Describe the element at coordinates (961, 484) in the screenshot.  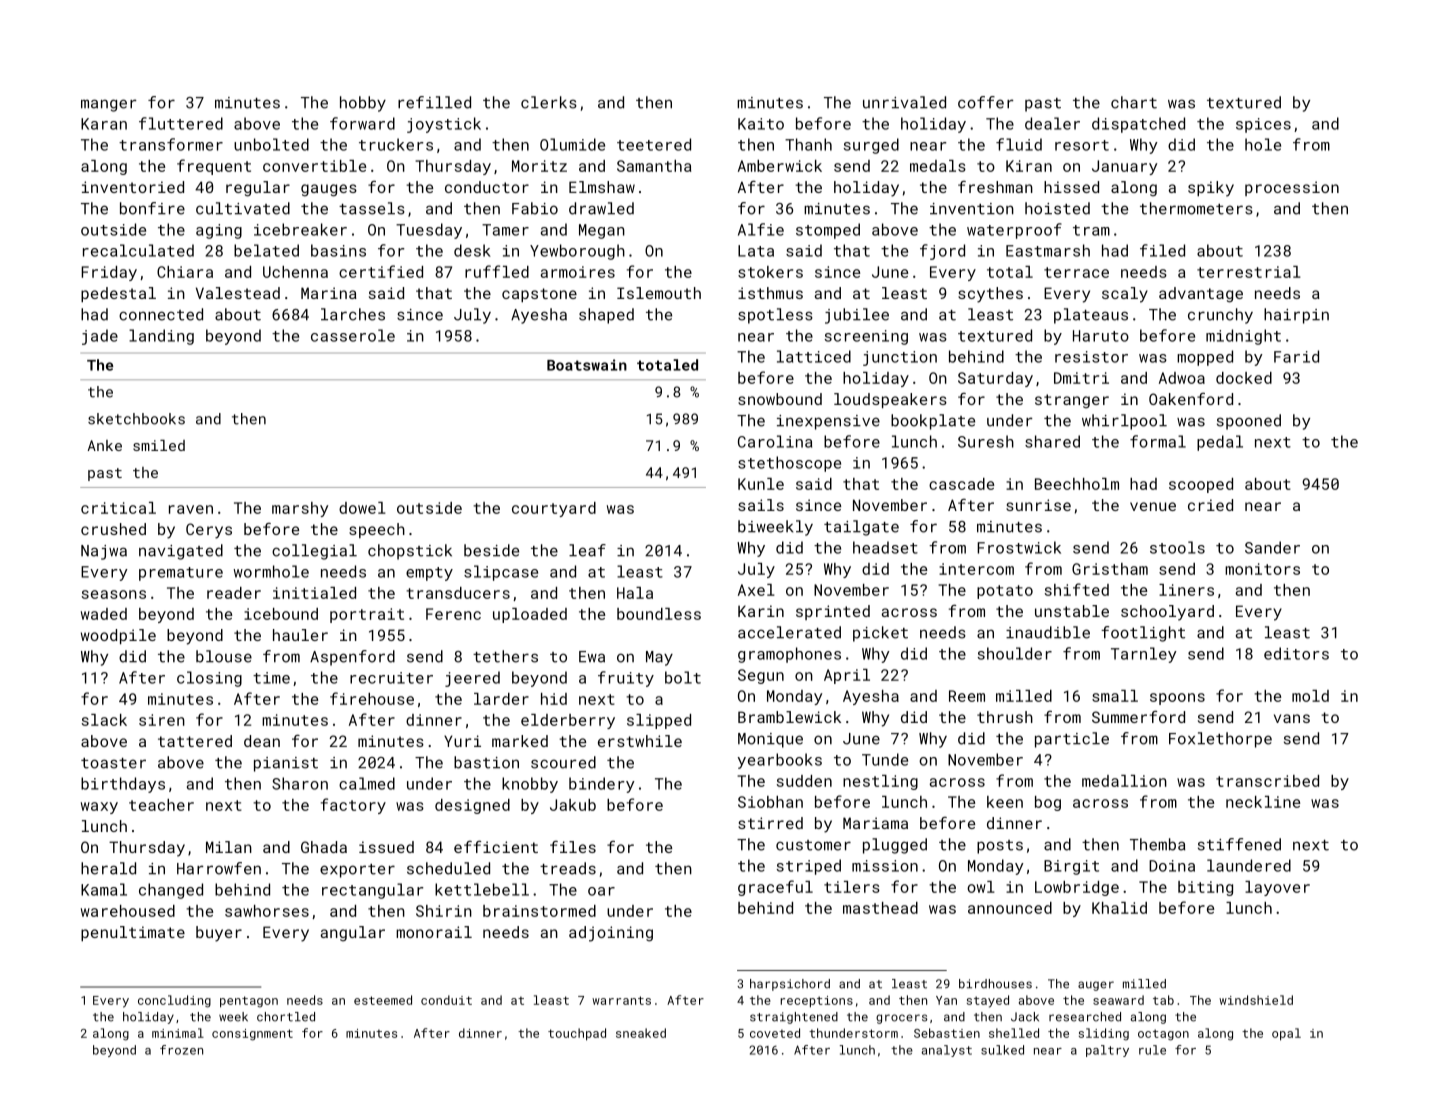
I see `cascade` at that location.
